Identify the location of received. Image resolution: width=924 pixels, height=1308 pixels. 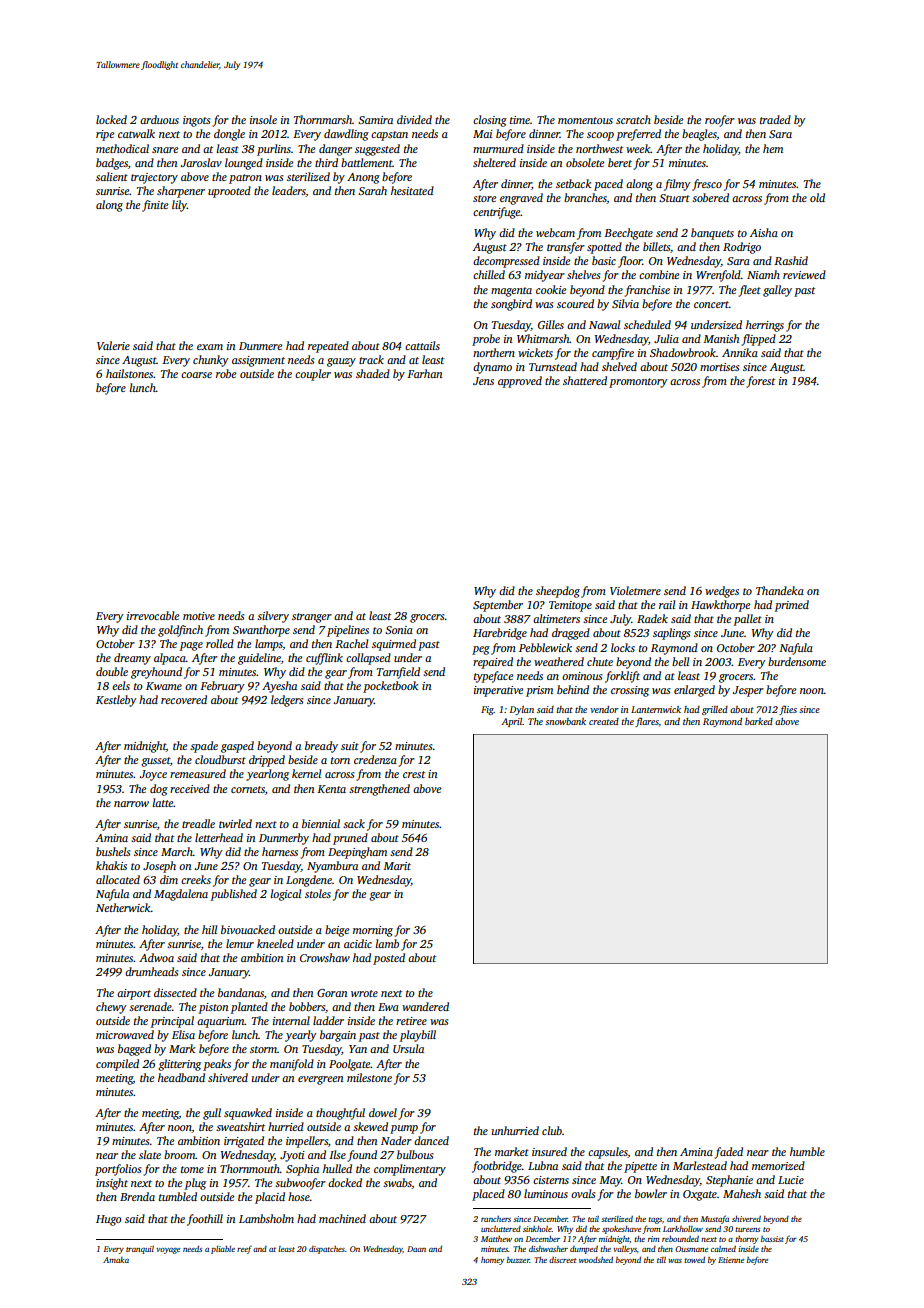
(190, 788).
